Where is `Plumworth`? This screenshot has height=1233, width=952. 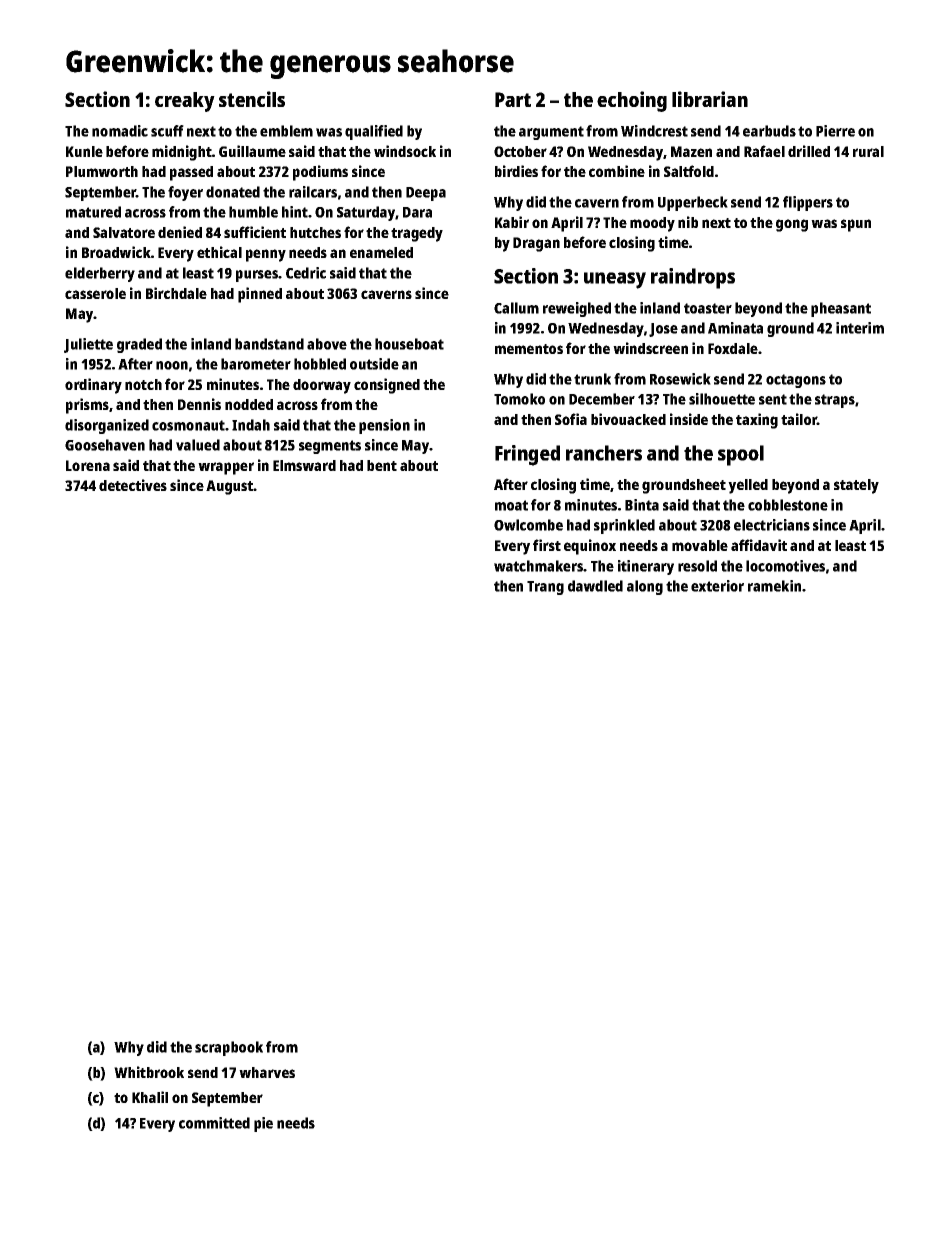 Plumworth is located at coordinates (102, 171).
